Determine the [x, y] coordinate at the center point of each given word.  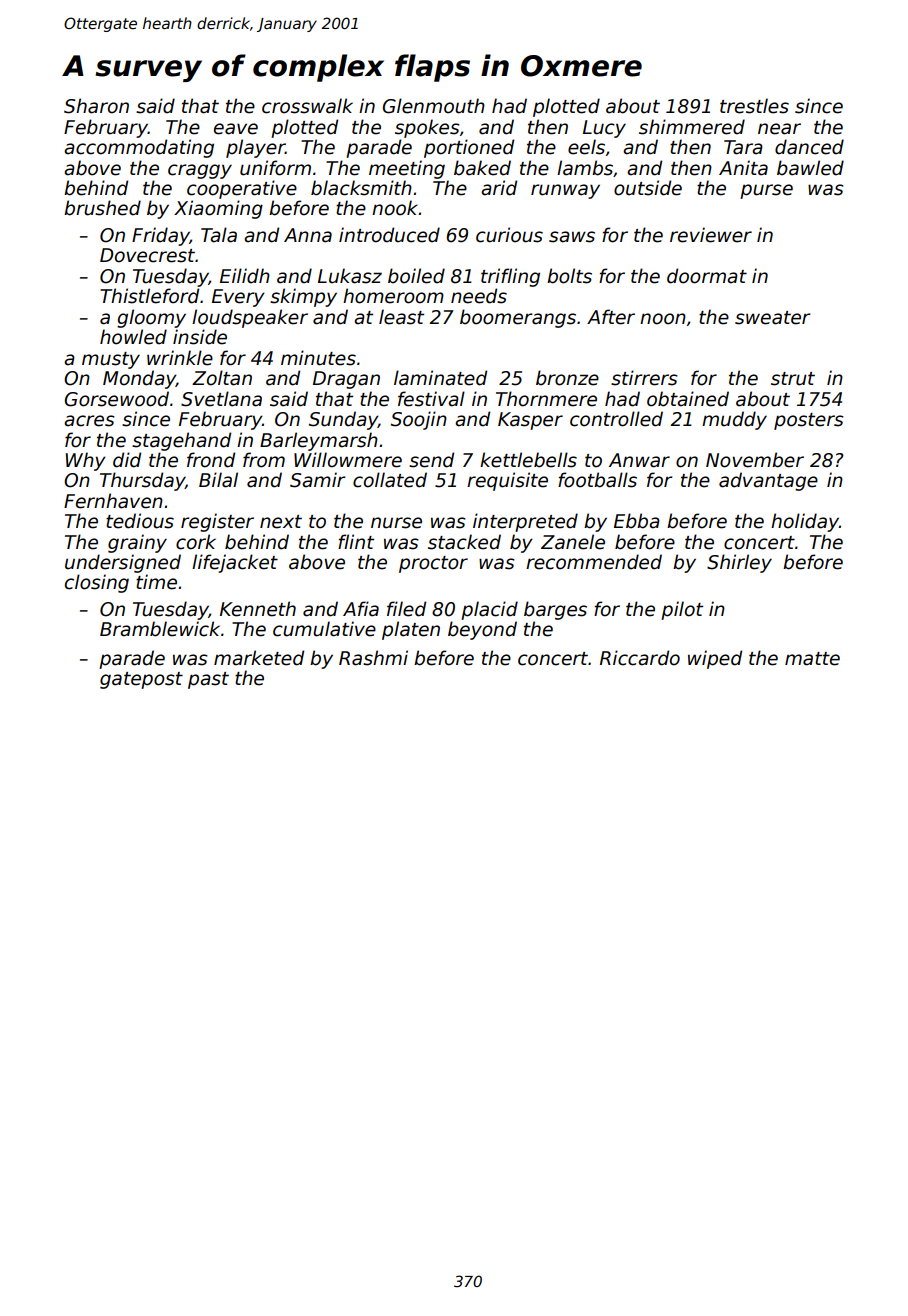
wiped [715, 659]
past [208, 680]
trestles [754, 106]
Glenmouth [434, 106]
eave [236, 129]
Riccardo [640, 658]
